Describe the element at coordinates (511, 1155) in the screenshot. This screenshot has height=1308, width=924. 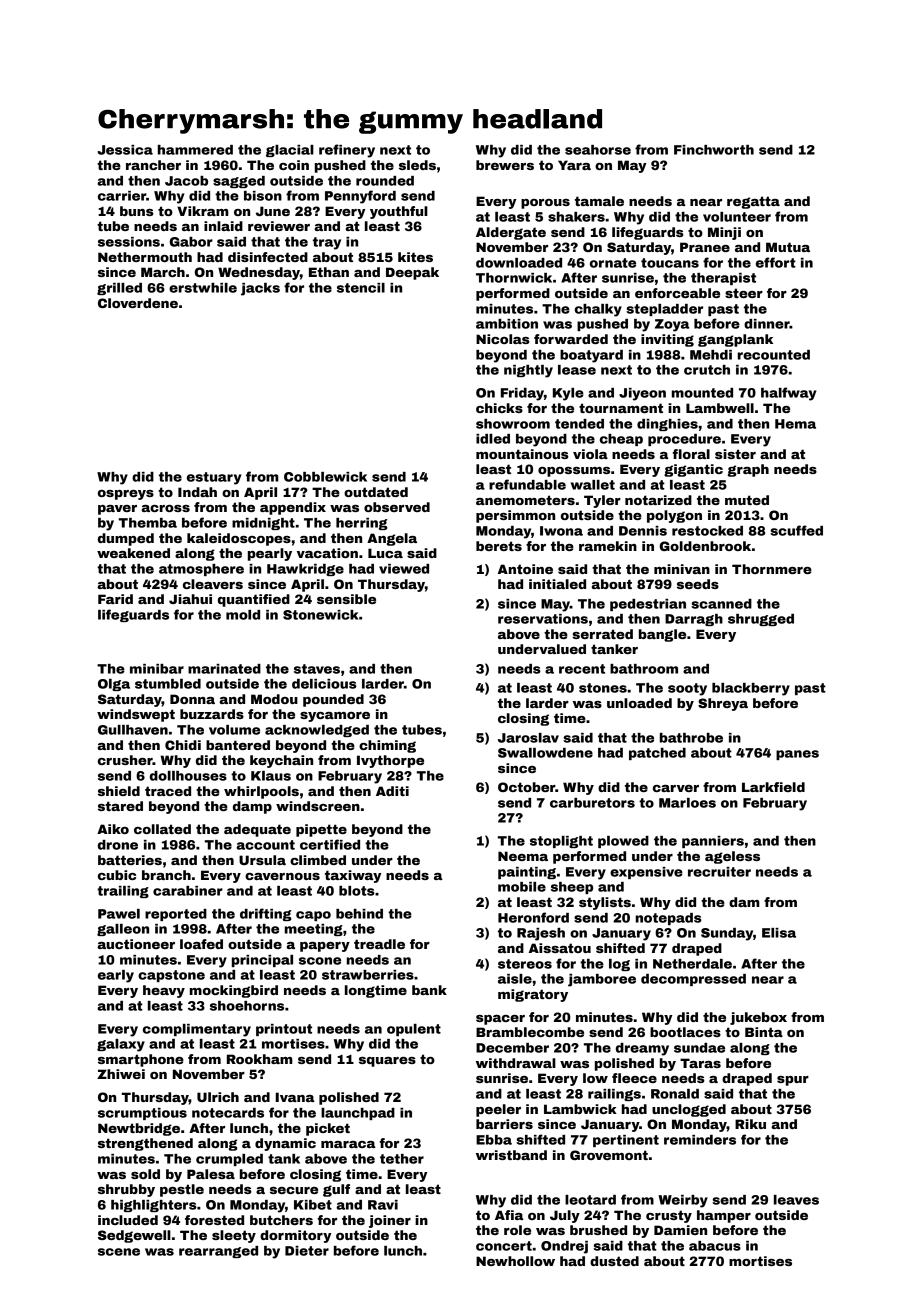
I see `wristband` at that location.
